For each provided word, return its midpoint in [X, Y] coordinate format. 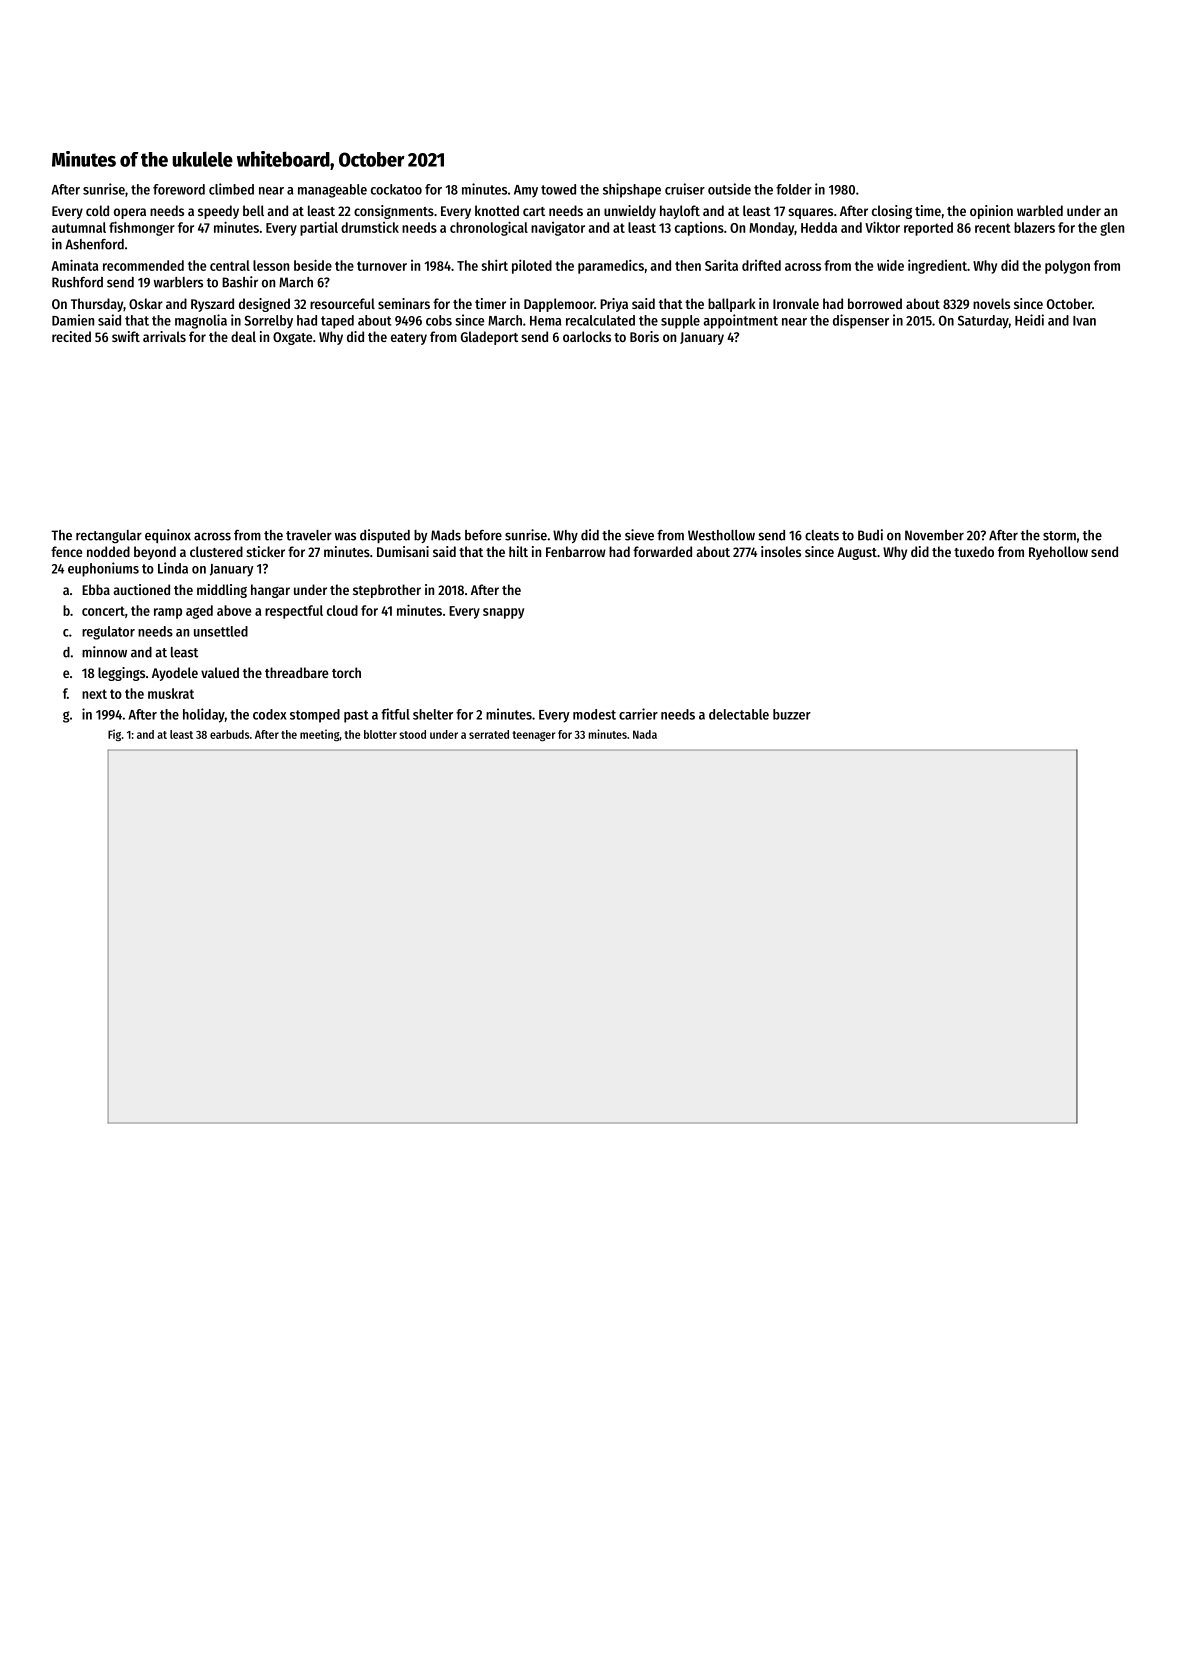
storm [1059, 536]
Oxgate [292, 338]
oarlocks [587, 336]
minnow [104, 652]
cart [534, 211]
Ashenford [94, 244]
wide [890, 265]
